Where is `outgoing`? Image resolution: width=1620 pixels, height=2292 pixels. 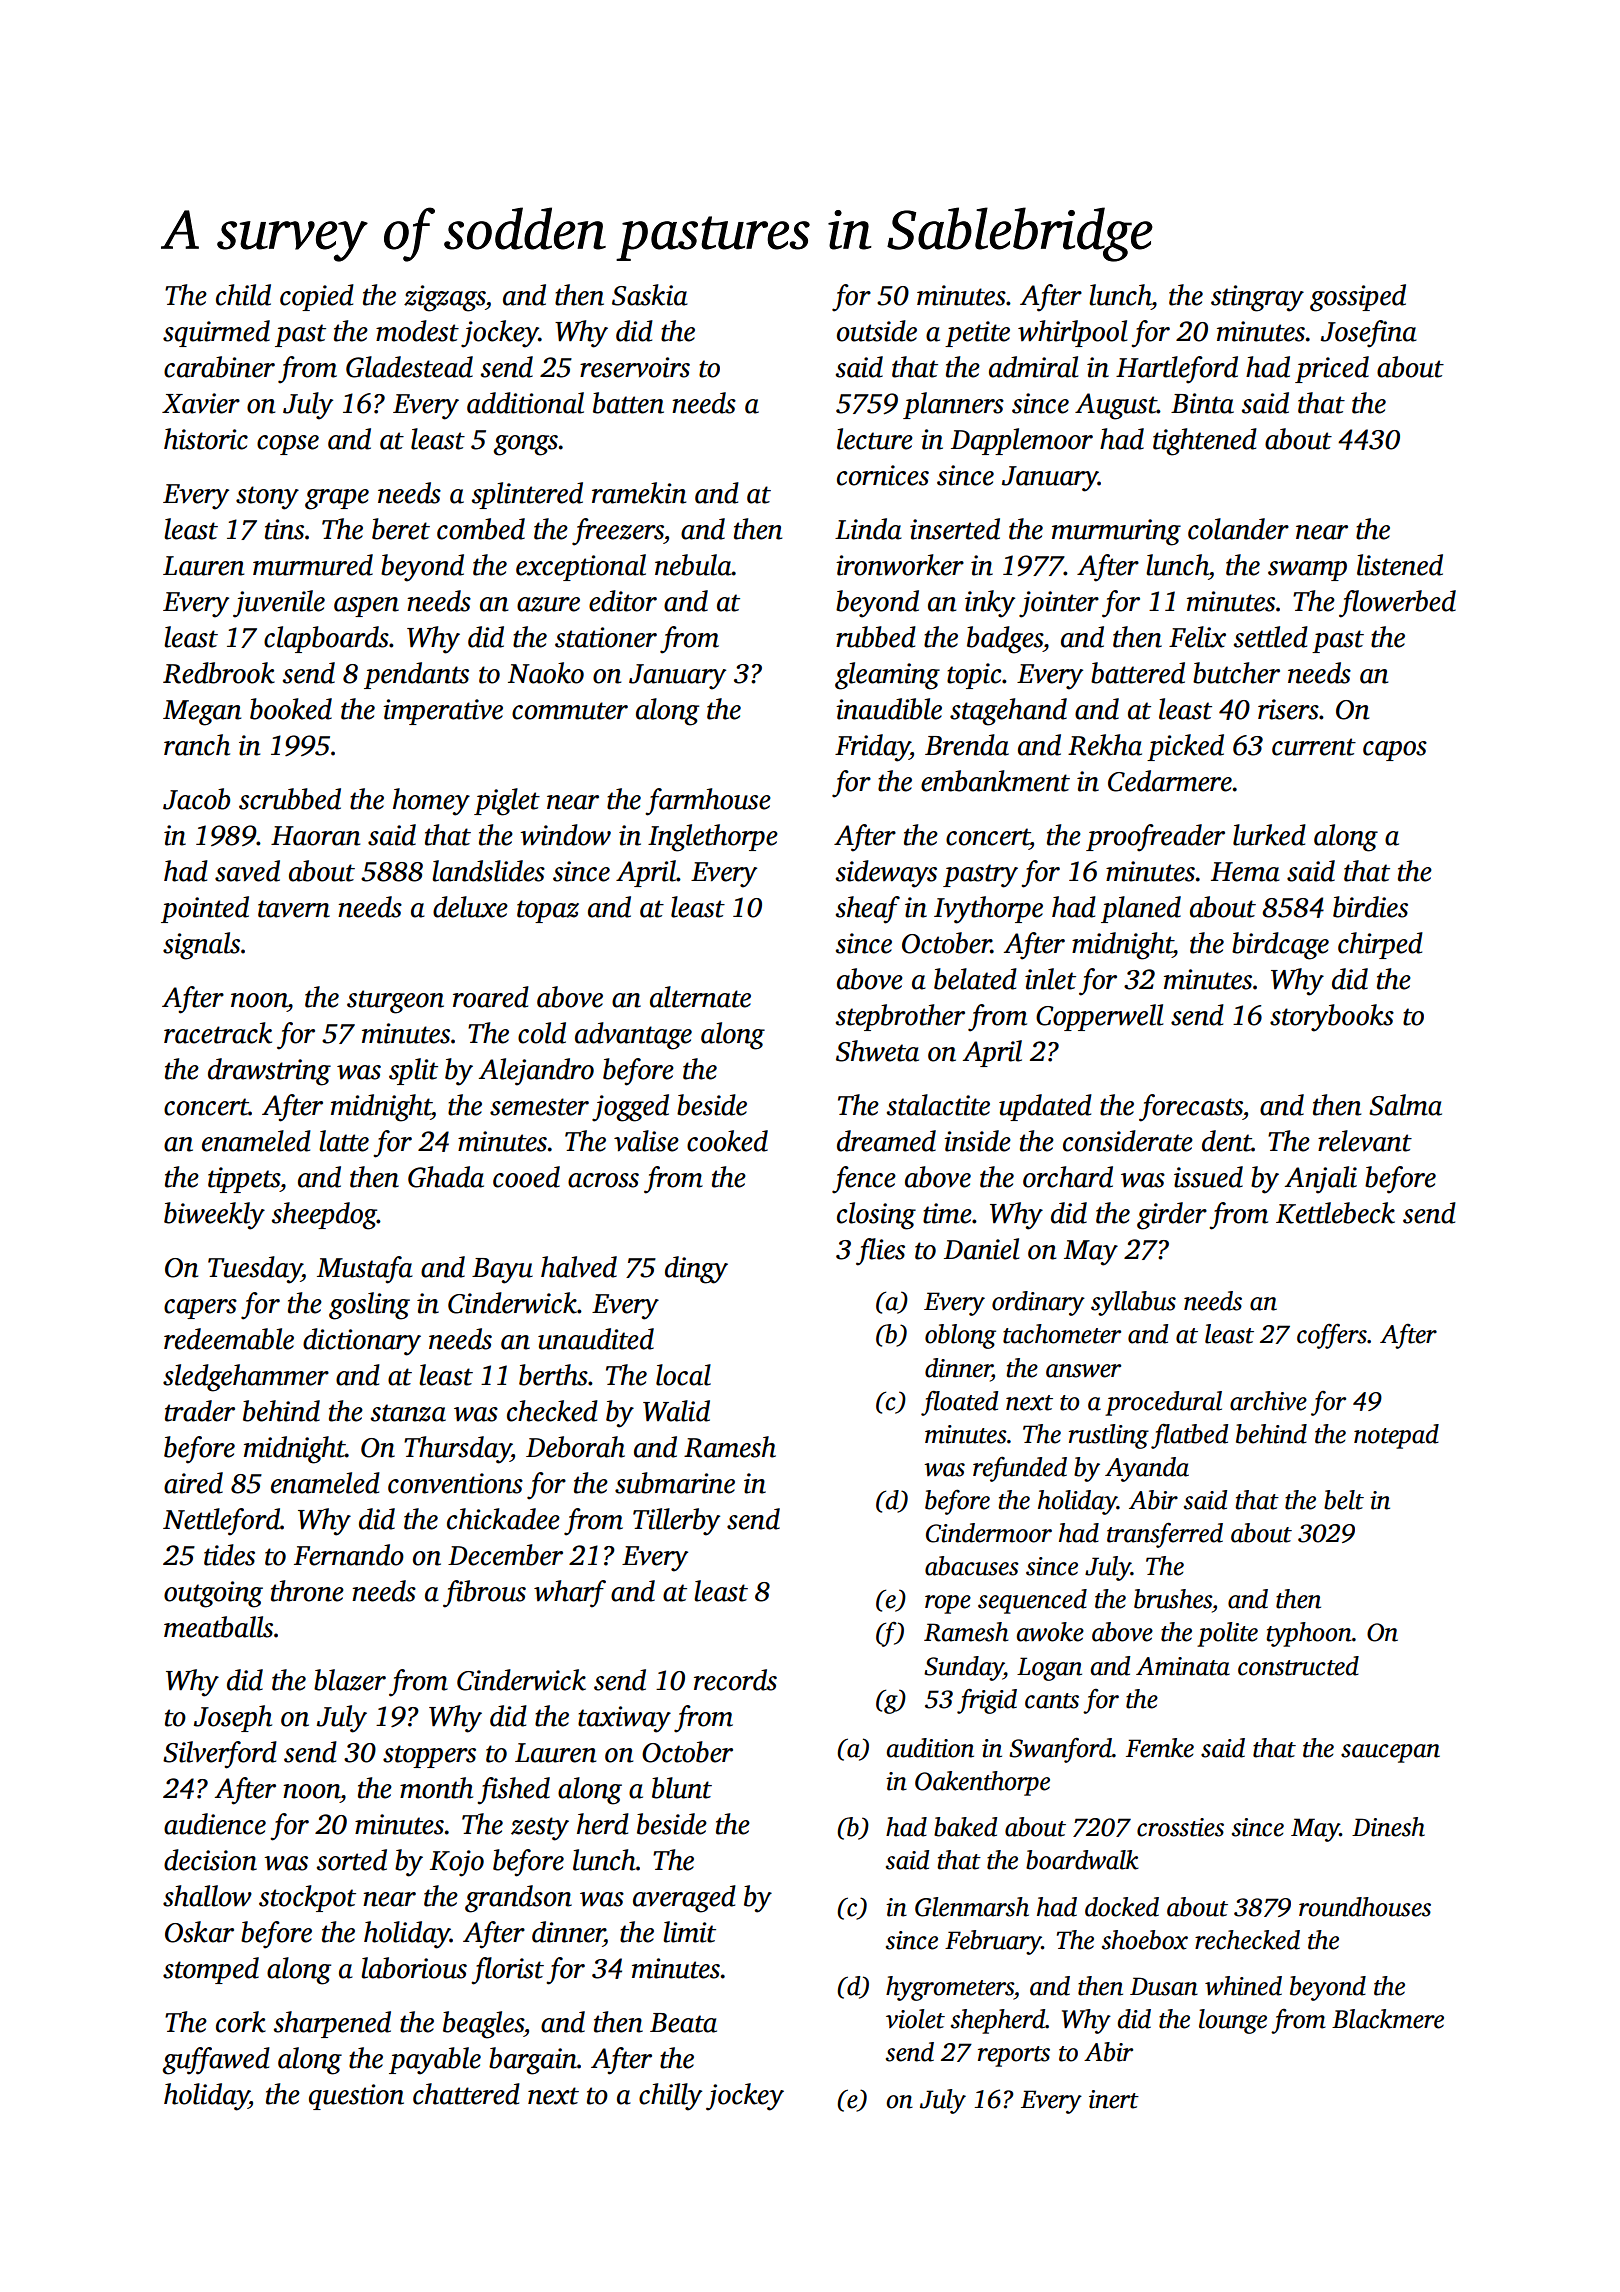
outgoing is located at coordinates (213, 1594).
